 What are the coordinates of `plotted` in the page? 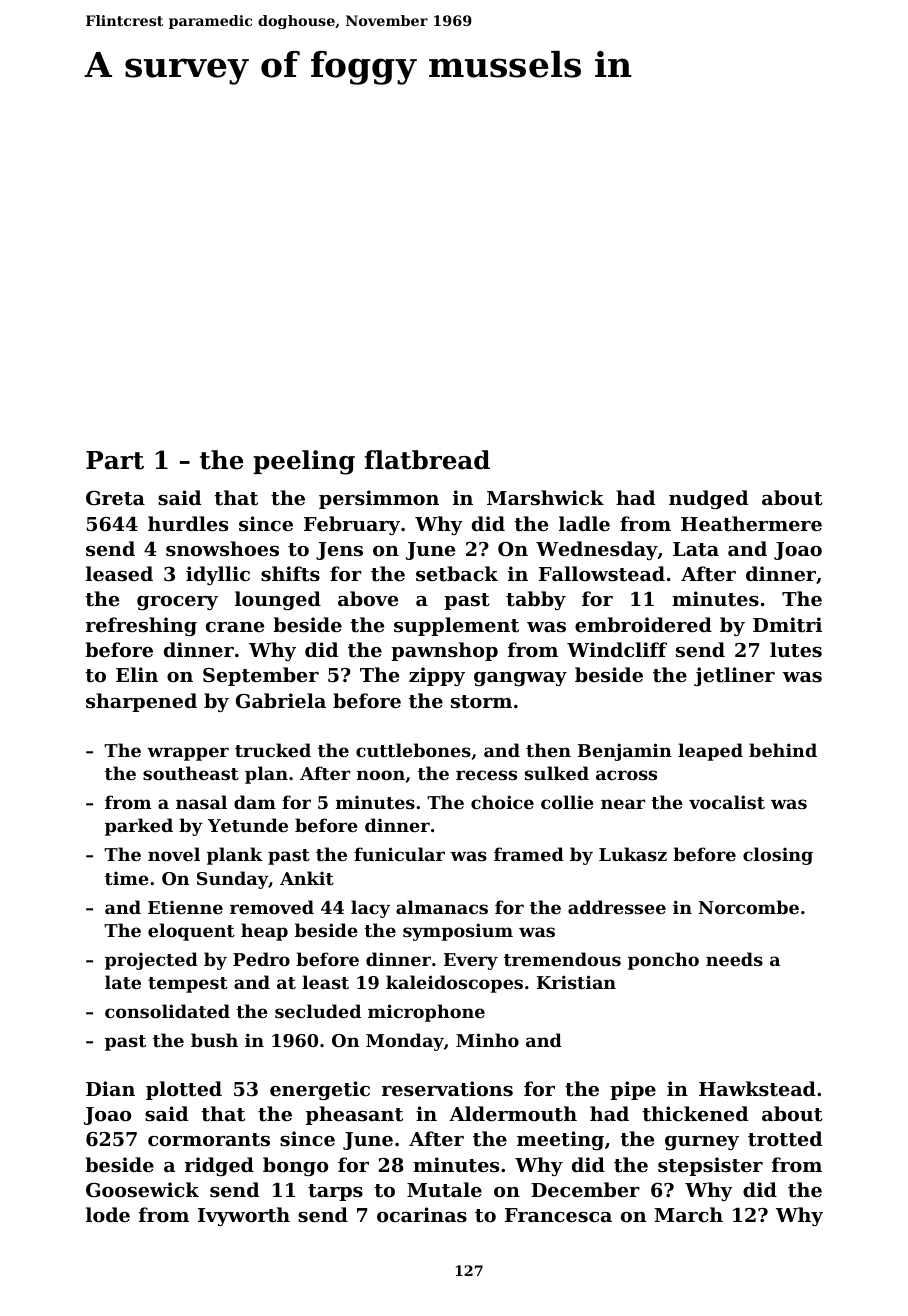 It's located at (184, 1090).
